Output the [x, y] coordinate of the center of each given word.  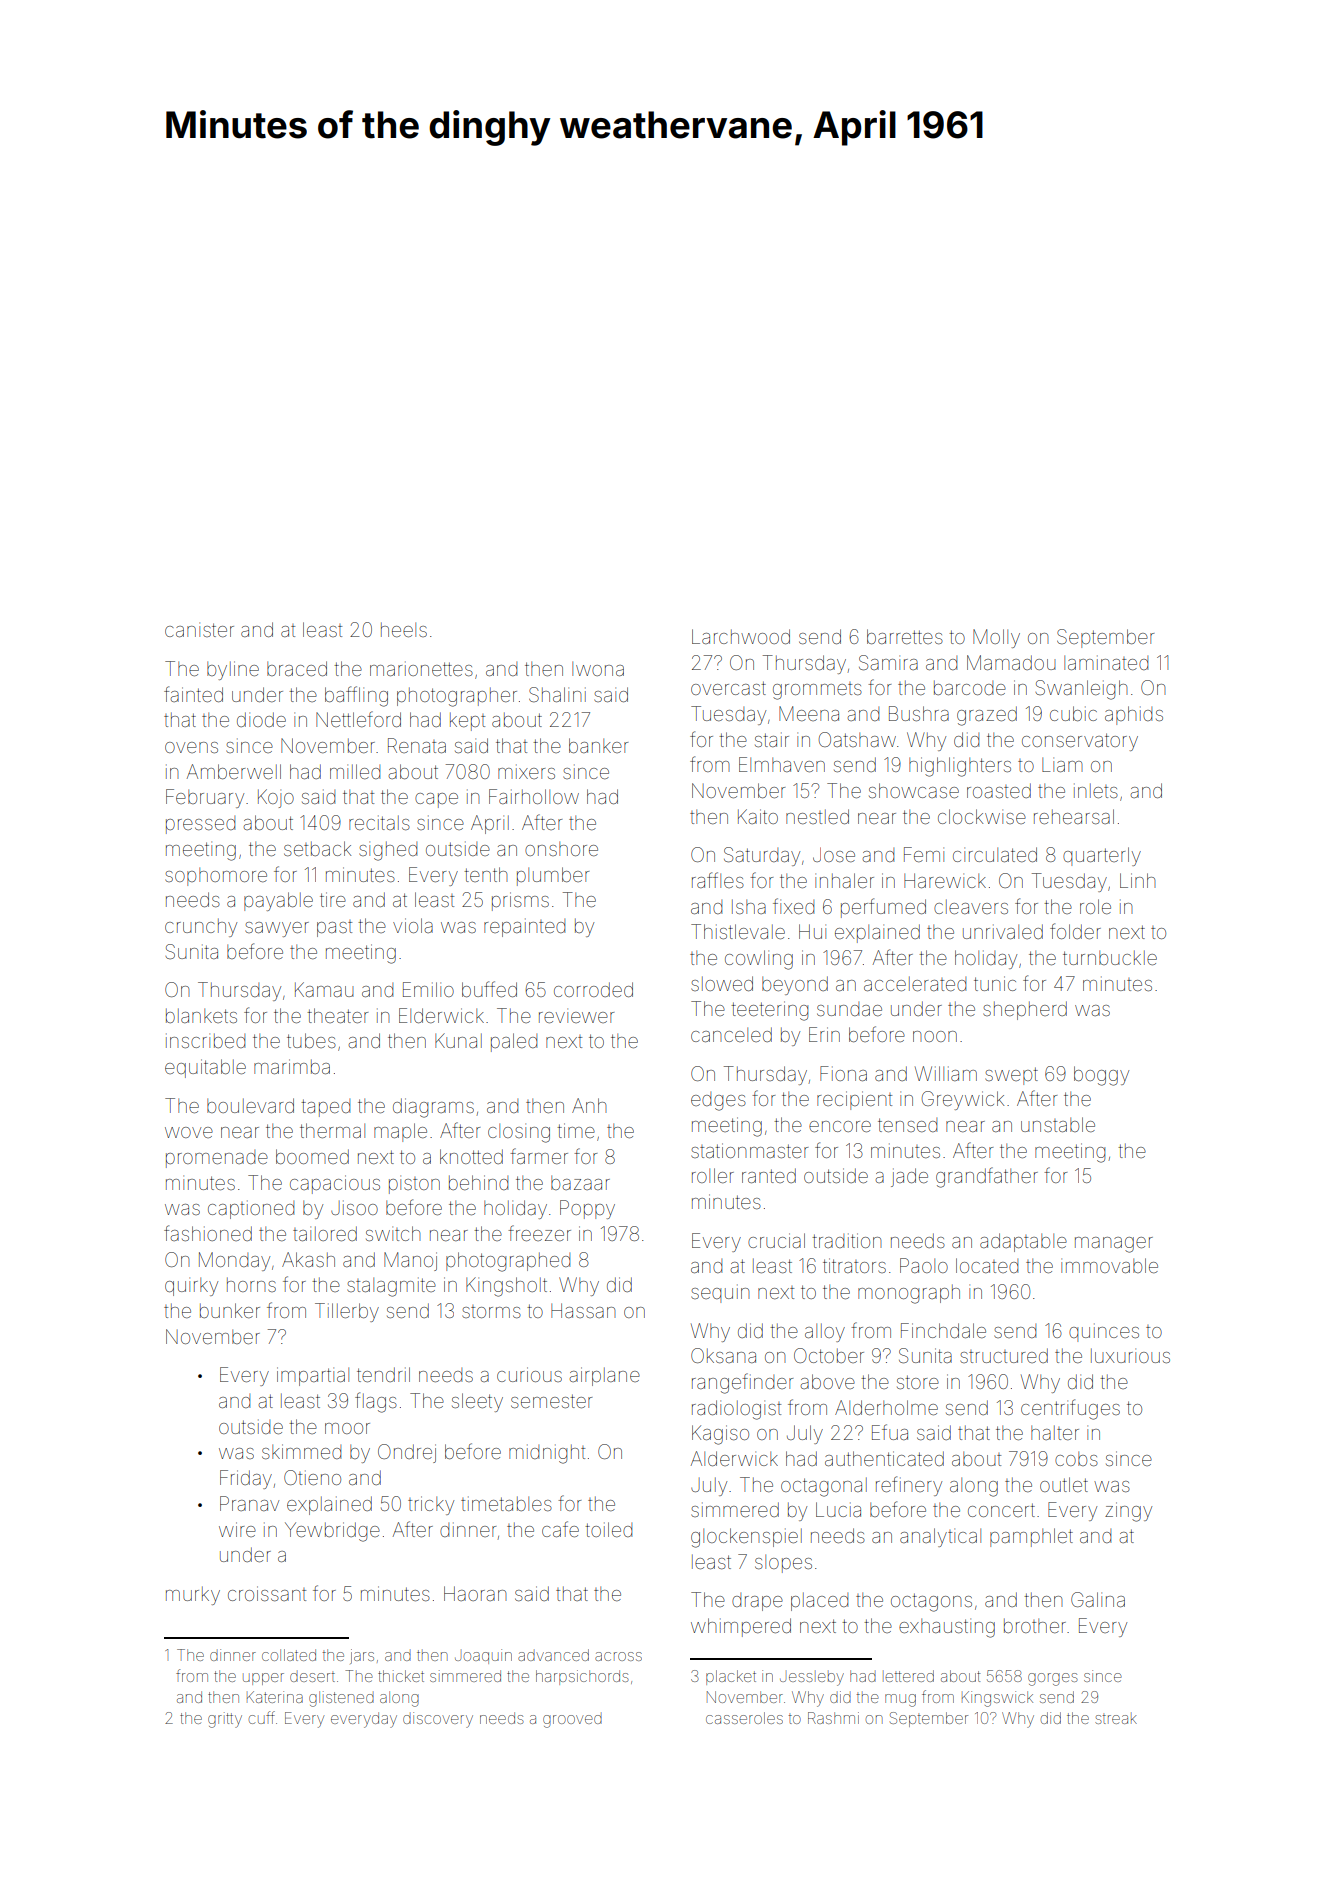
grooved [572, 1721]
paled [514, 1042]
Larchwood [741, 636]
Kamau [324, 989]
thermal [332, 1130]
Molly [996, 638]
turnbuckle [1110, 958]
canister [199, 630]
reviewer [576, 1017]
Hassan [583, 1310]
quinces [1104, 1334]
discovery [438, 1720]
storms [491, 1311]
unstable [1058, 1124]
